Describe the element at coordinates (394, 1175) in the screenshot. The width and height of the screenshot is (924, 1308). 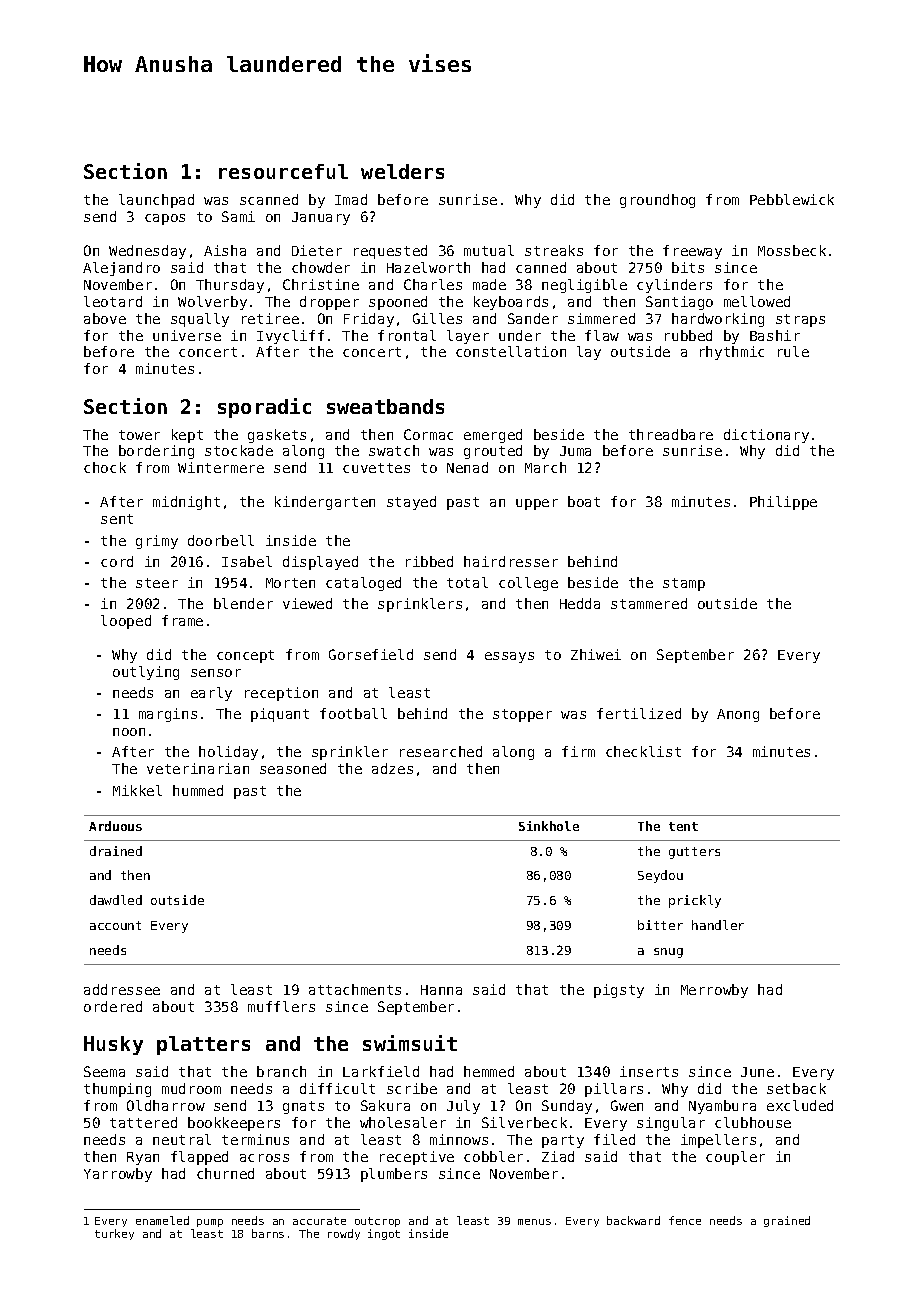
I see `plumbers` at that location.
